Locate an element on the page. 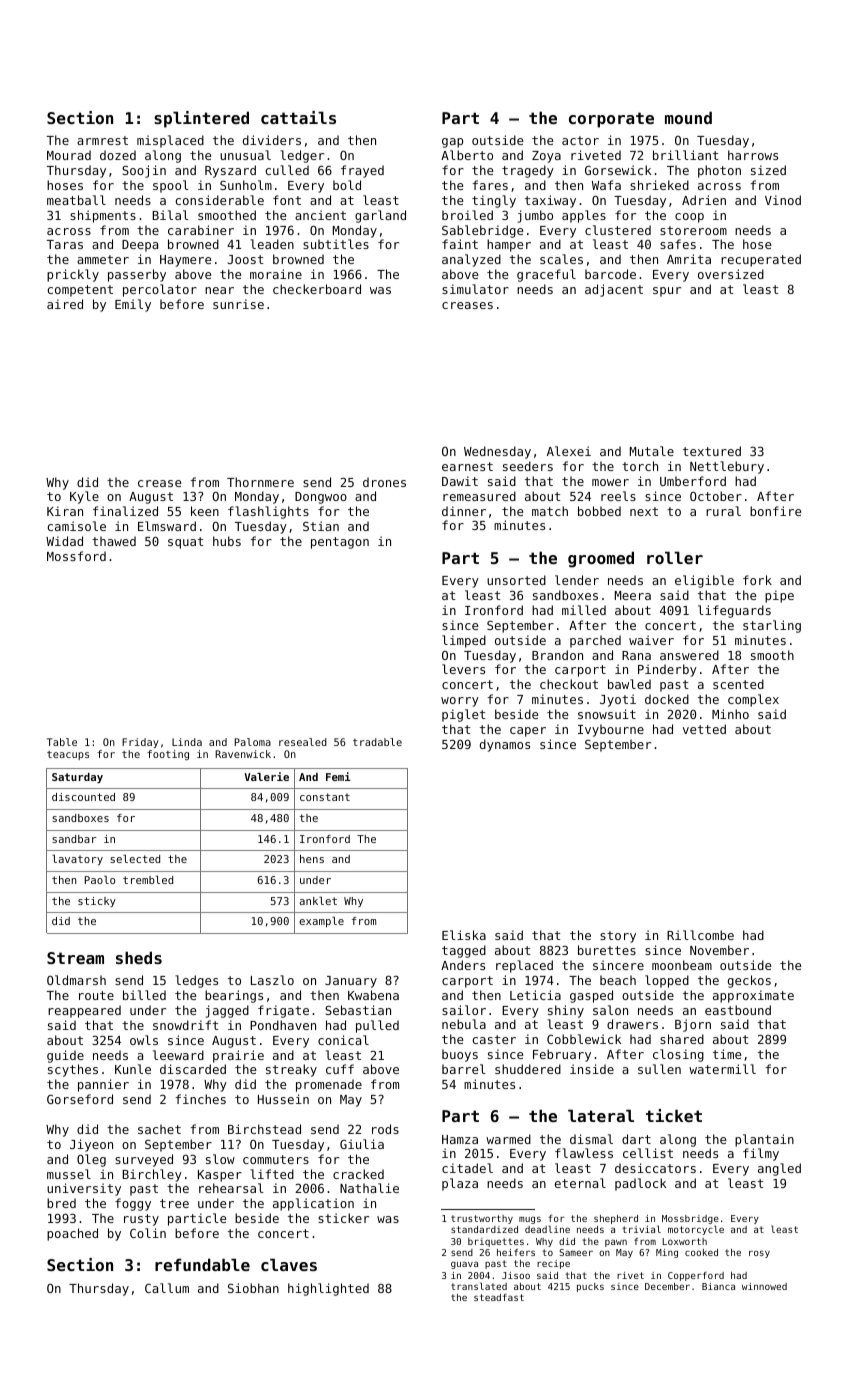 This document has width=849, height=1400. Mossford is located at coordinates (76, 556).
